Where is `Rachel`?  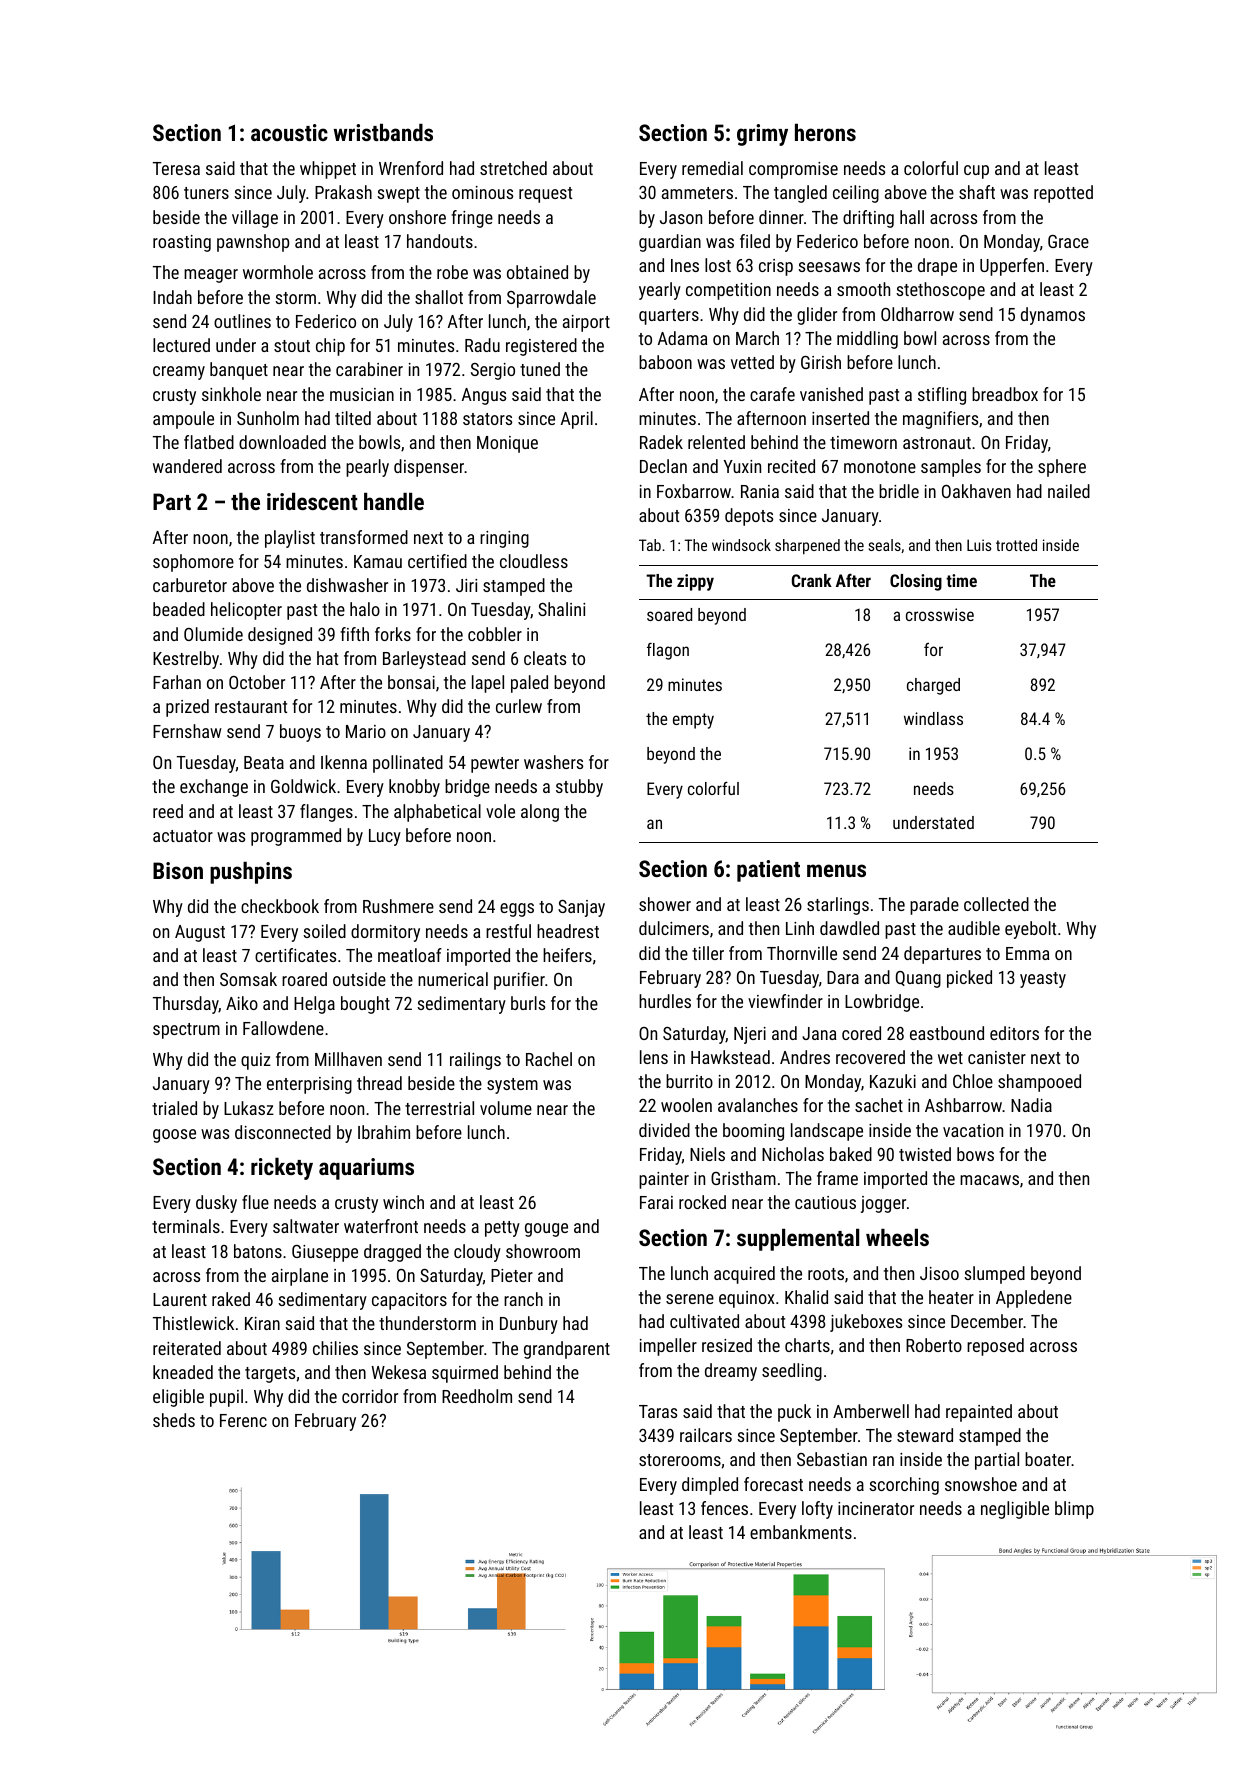 Rachel is located at coordinates (549, 1059).
